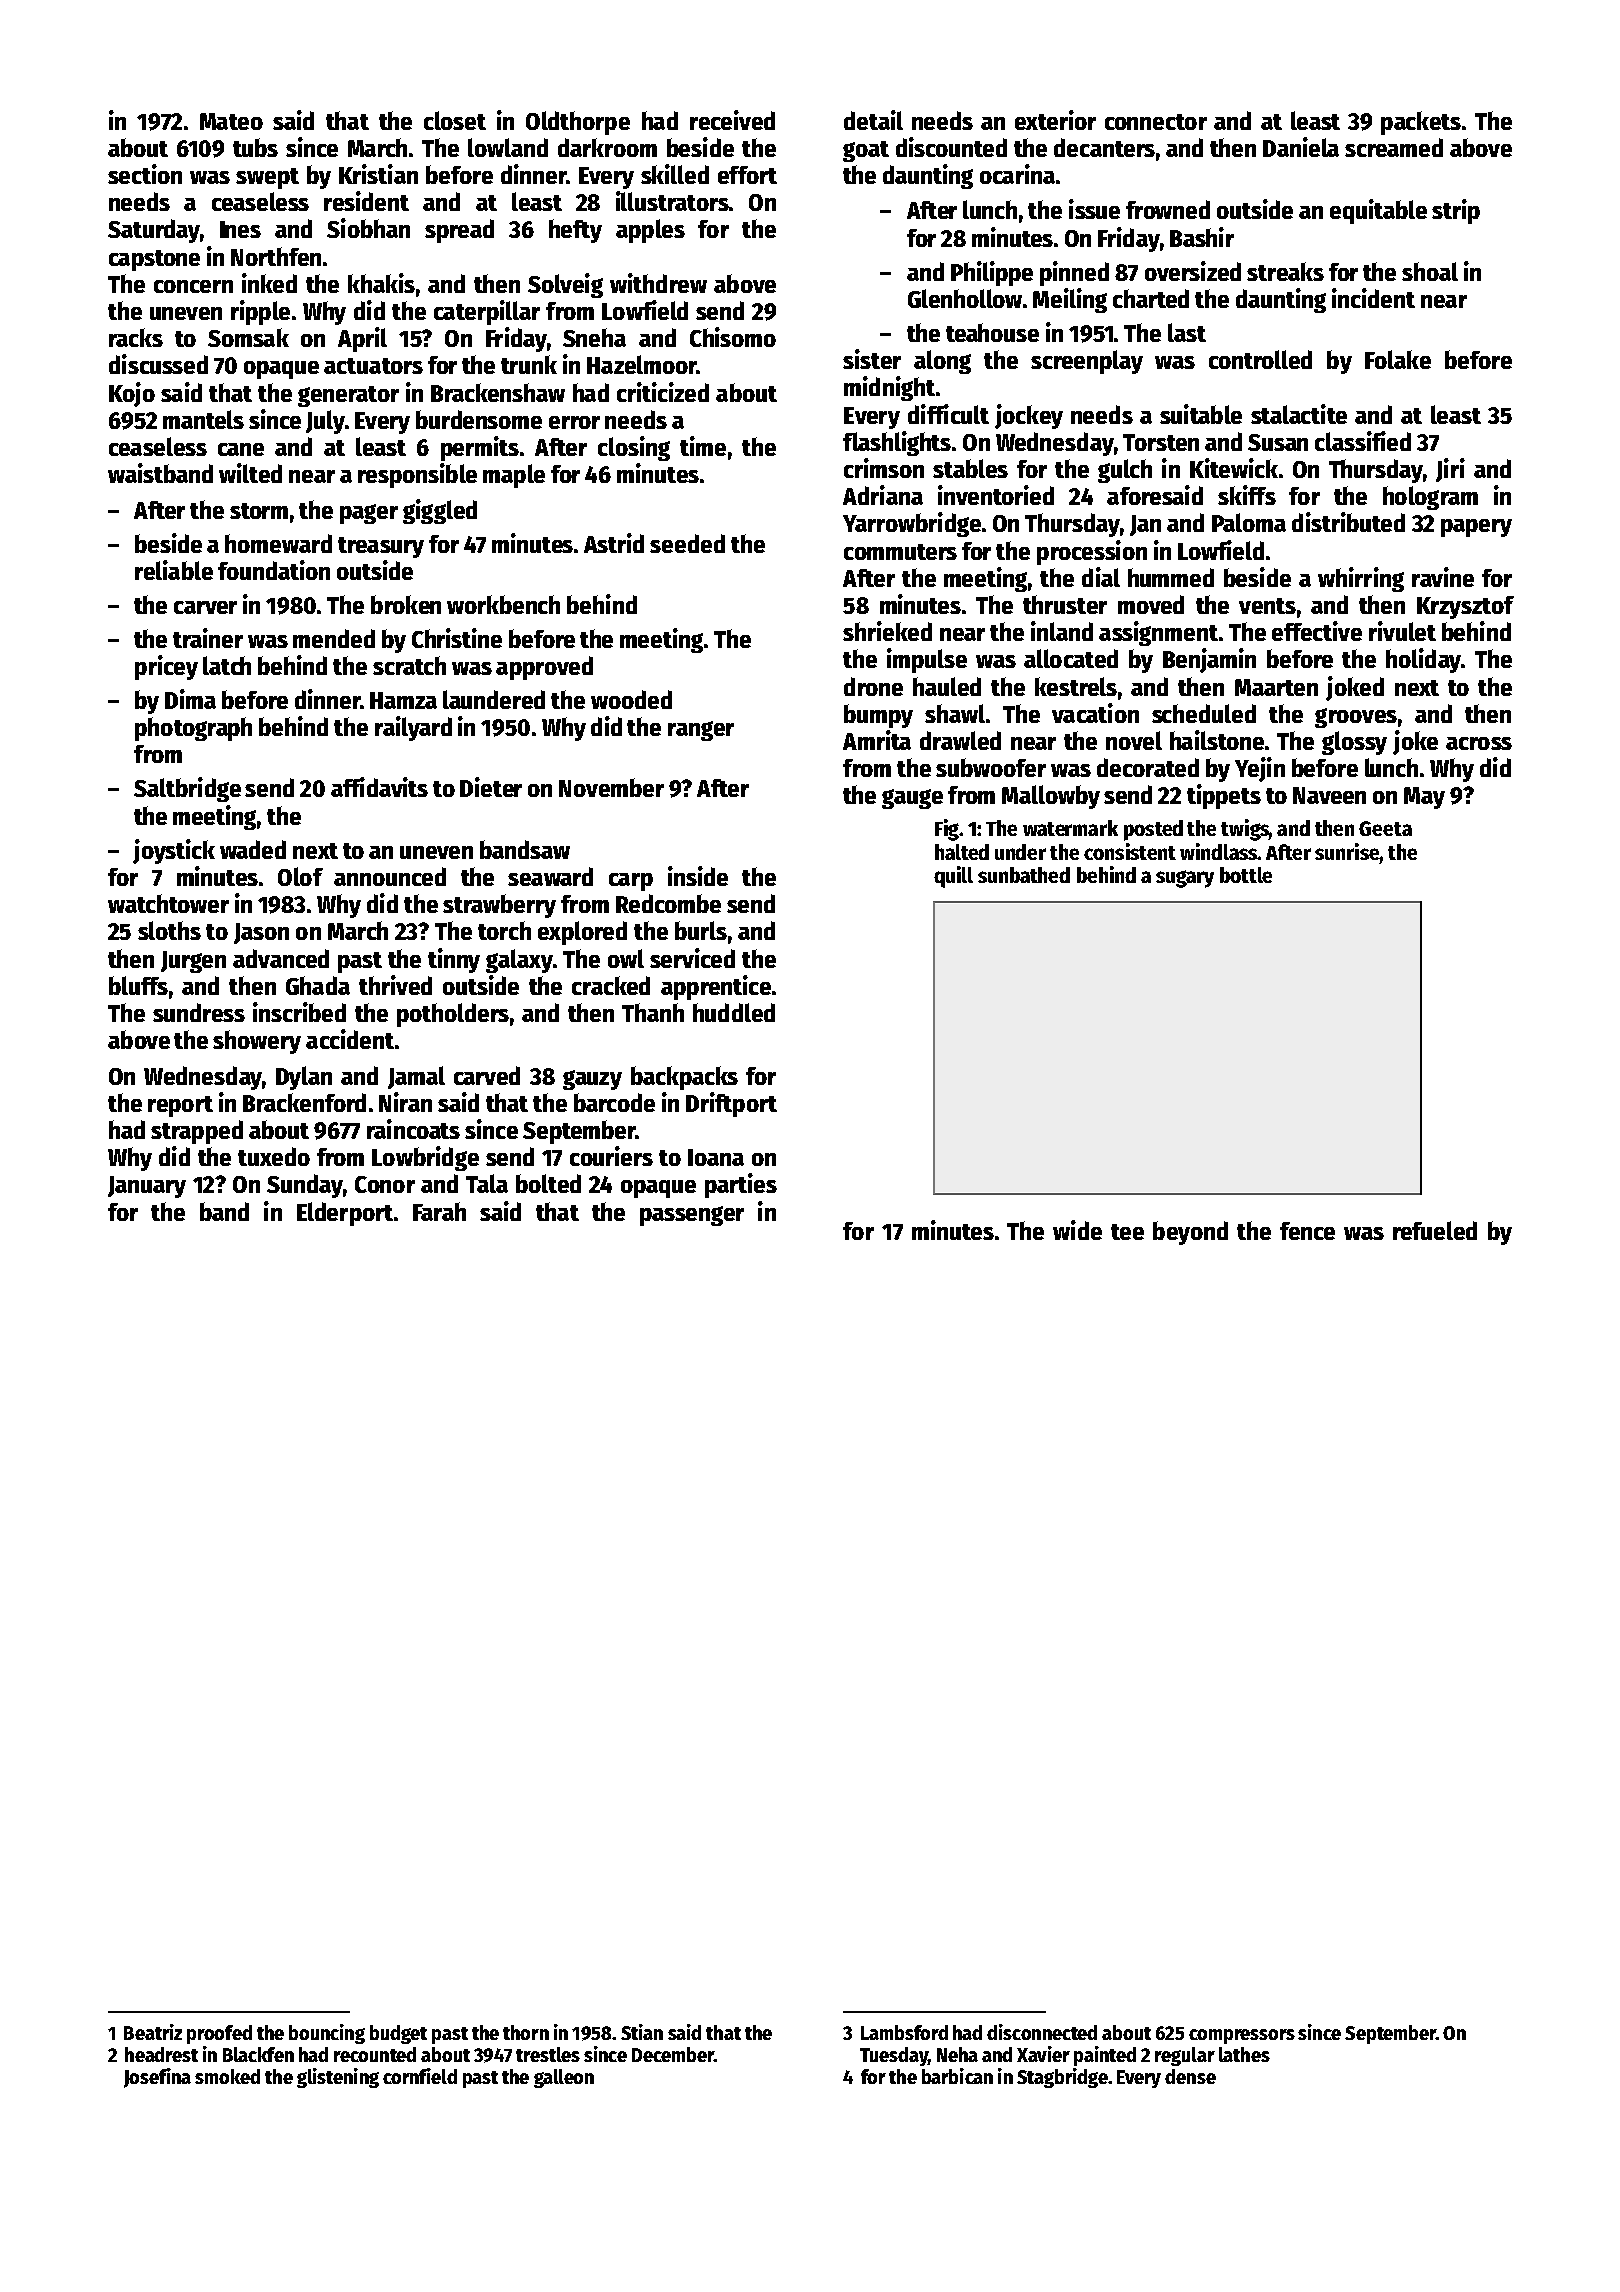  I want to click on connector, so click(1156, 122).
